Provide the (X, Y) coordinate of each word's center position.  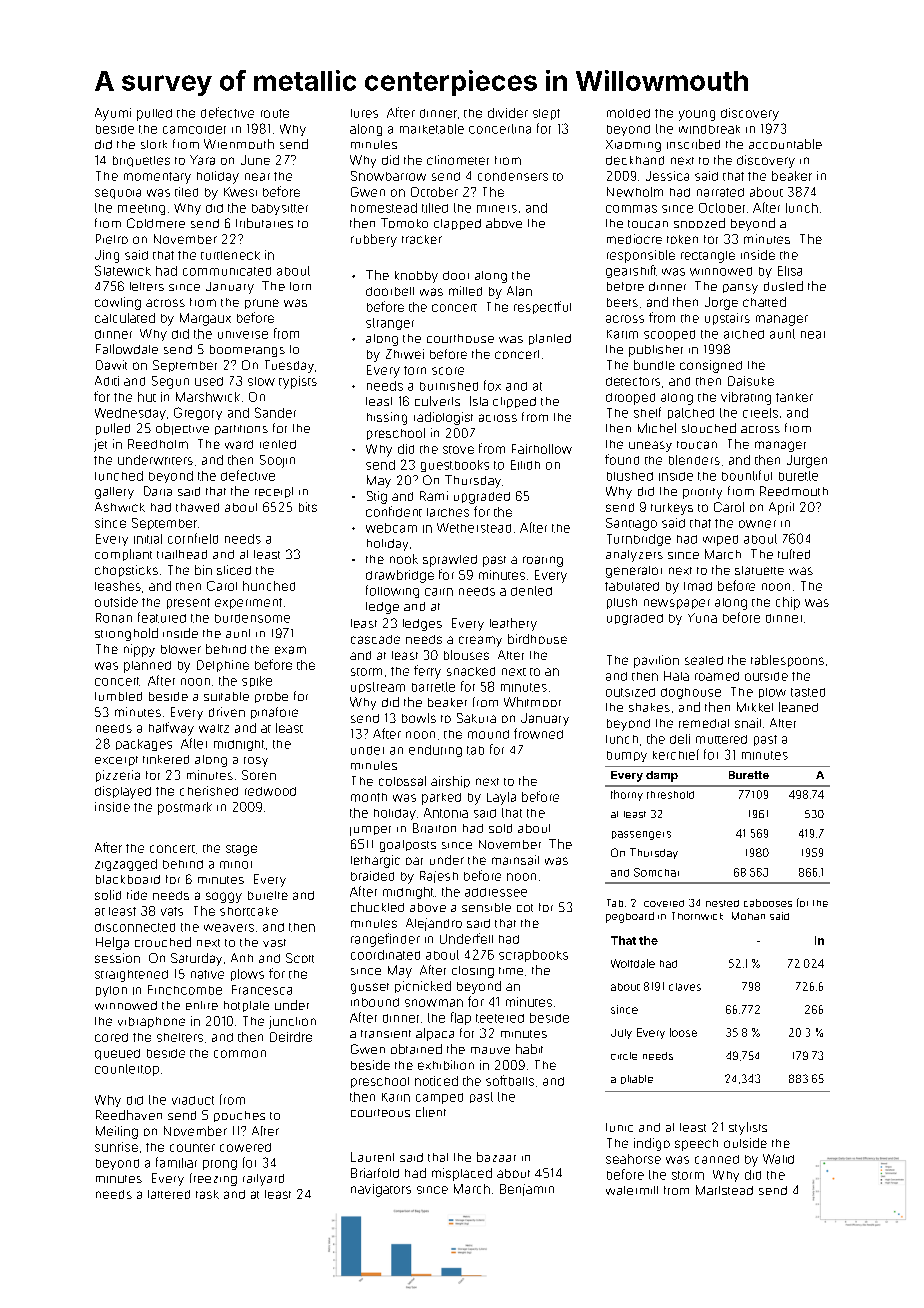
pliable (637, 1079)
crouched (163, 942)
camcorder (194, 129)
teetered (500, 1018)
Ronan (114, 618)
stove (458, 450)
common (240, 1054)
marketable (432, 129)
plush (622, 603)
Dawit (111, 365)
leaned (798, 707)
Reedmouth (794, 491)
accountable (785, 144)
